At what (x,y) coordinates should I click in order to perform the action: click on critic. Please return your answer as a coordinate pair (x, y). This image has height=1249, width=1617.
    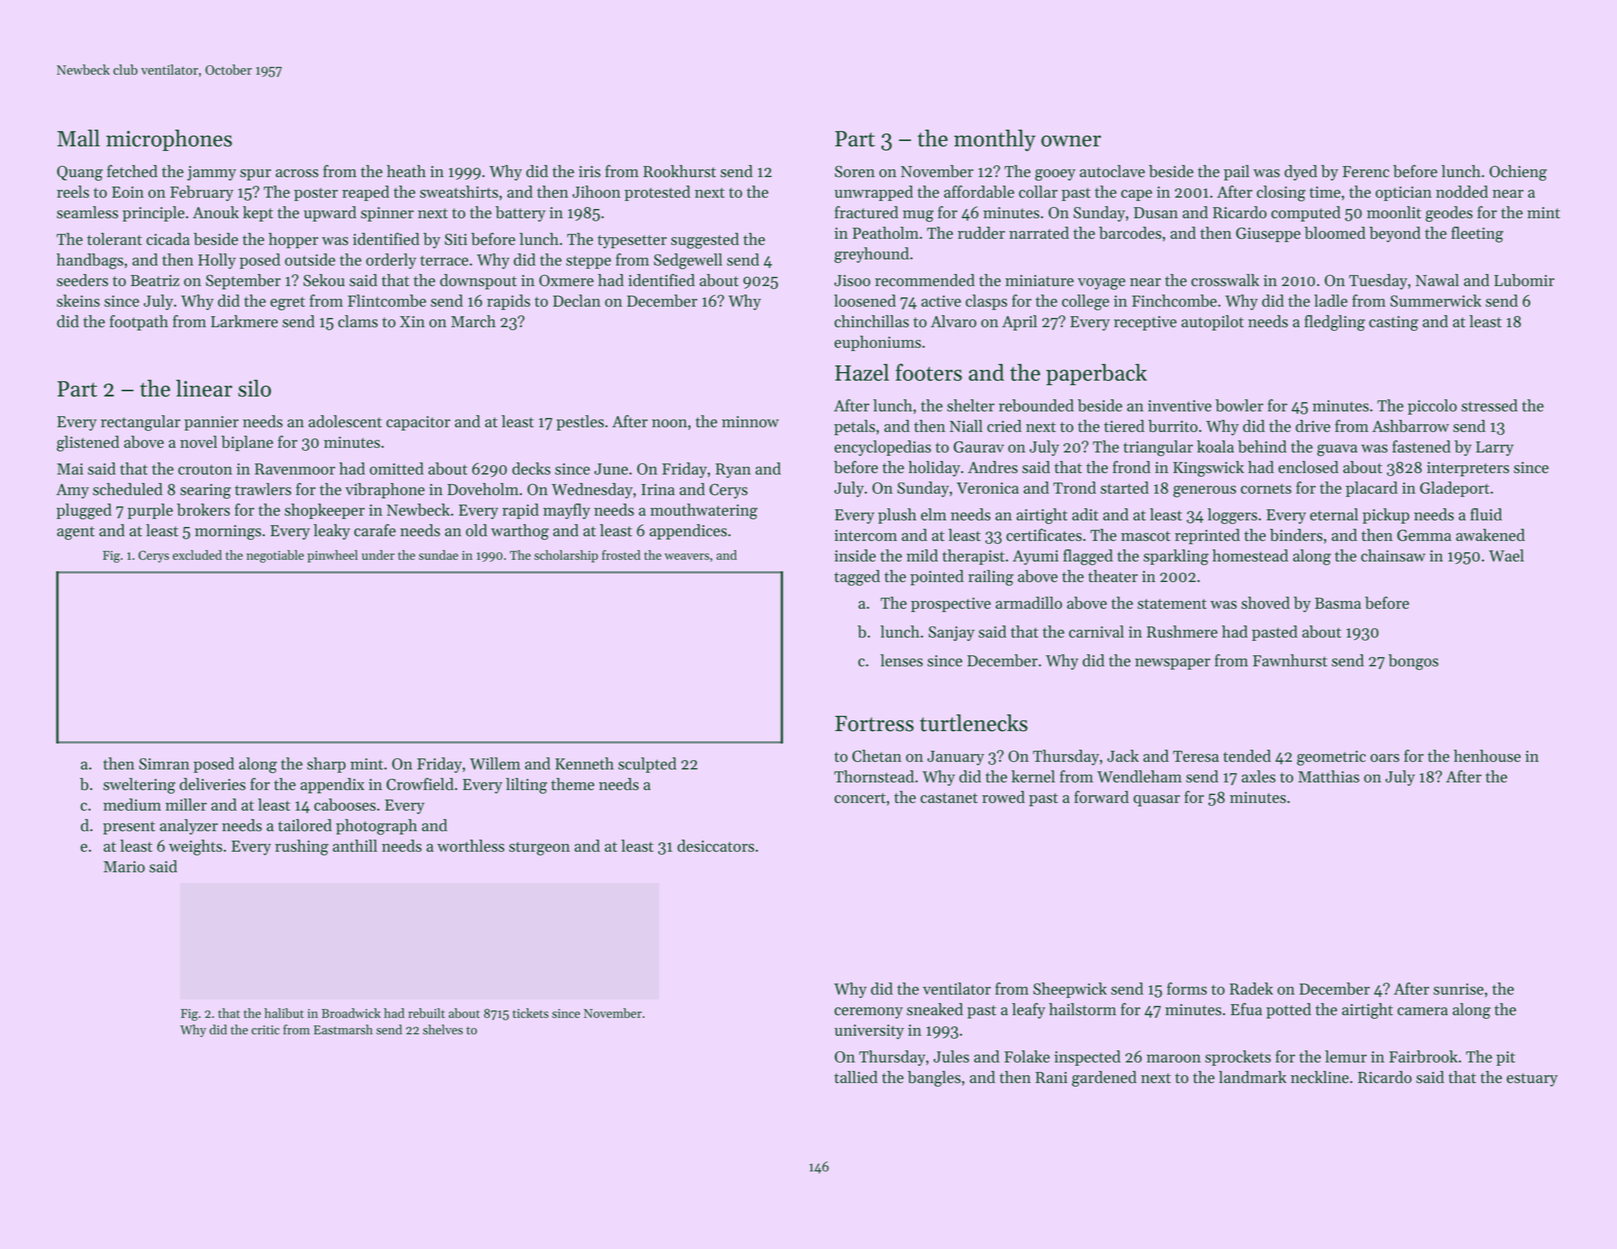
    Looking at the image, I should click on (265, 1030).
